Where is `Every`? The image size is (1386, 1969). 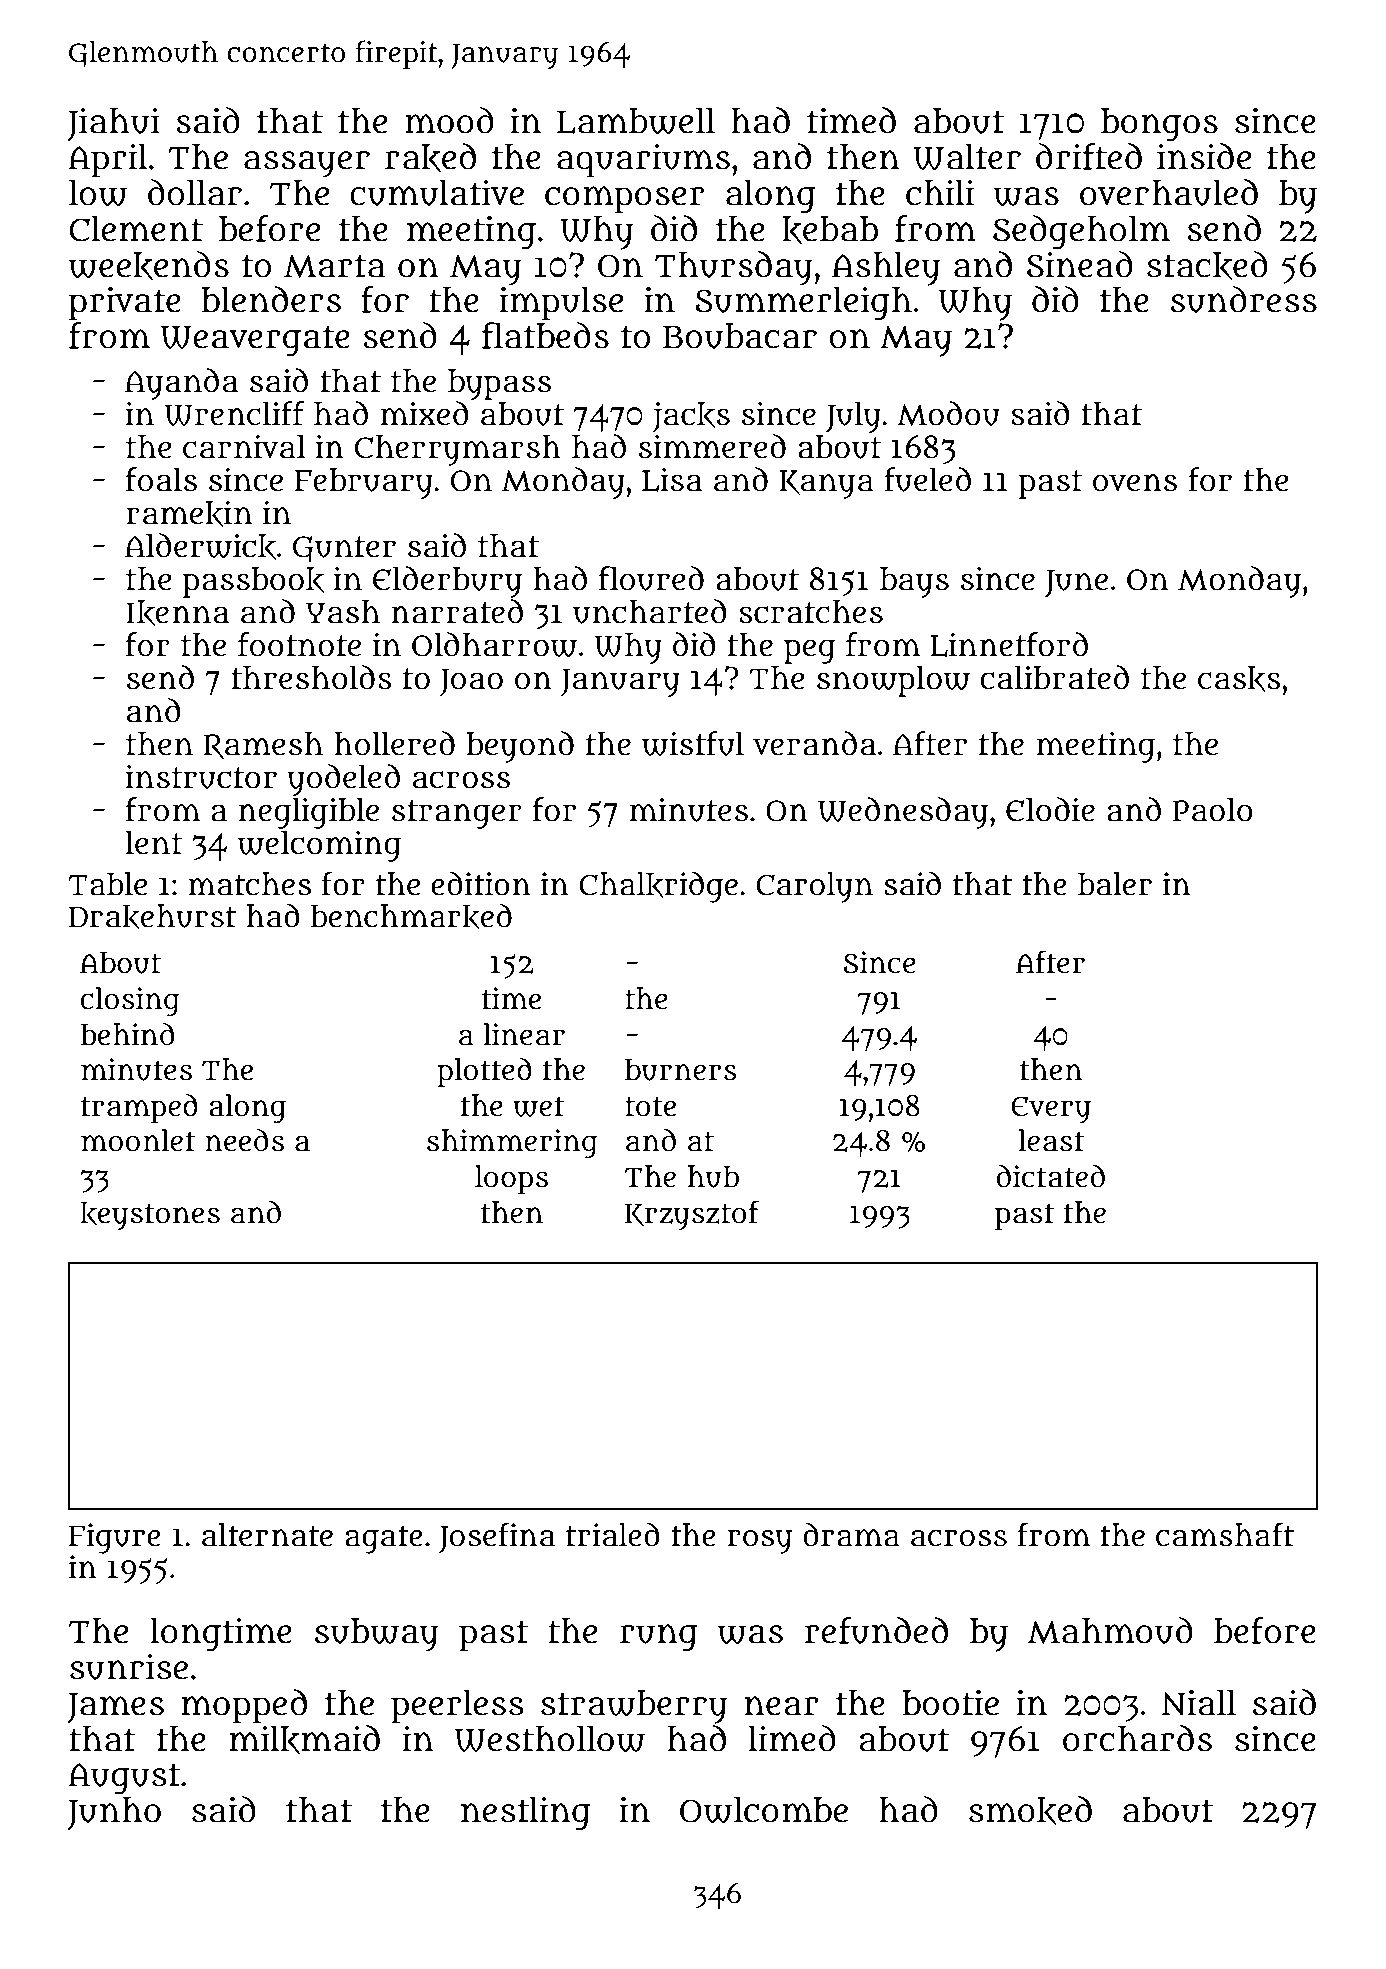 Every is located at coordinates (1051, 1110).
